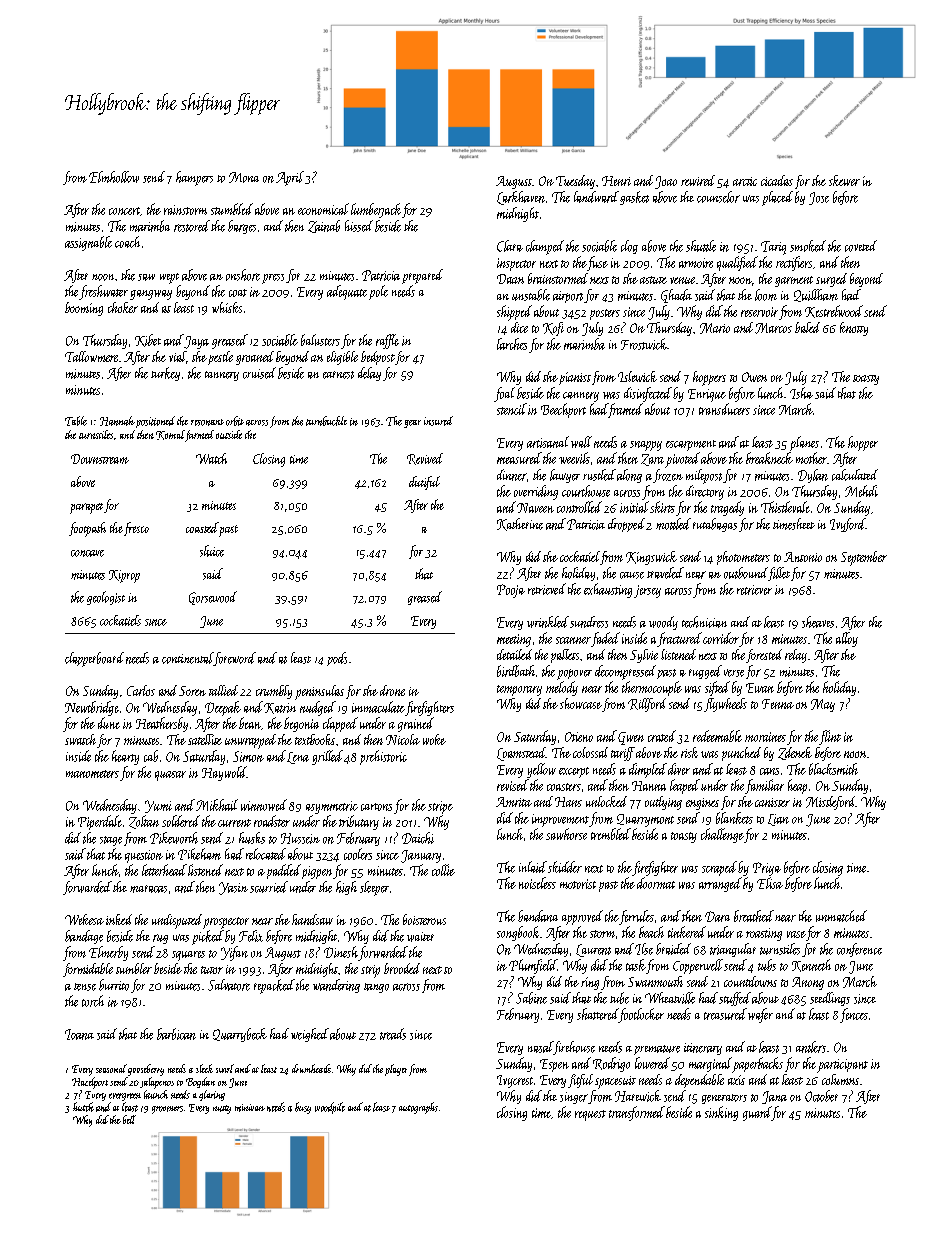  What do you see at coordinates (579, 737) in the image?
I see `Otieno` at bounding box center [579, 737].
